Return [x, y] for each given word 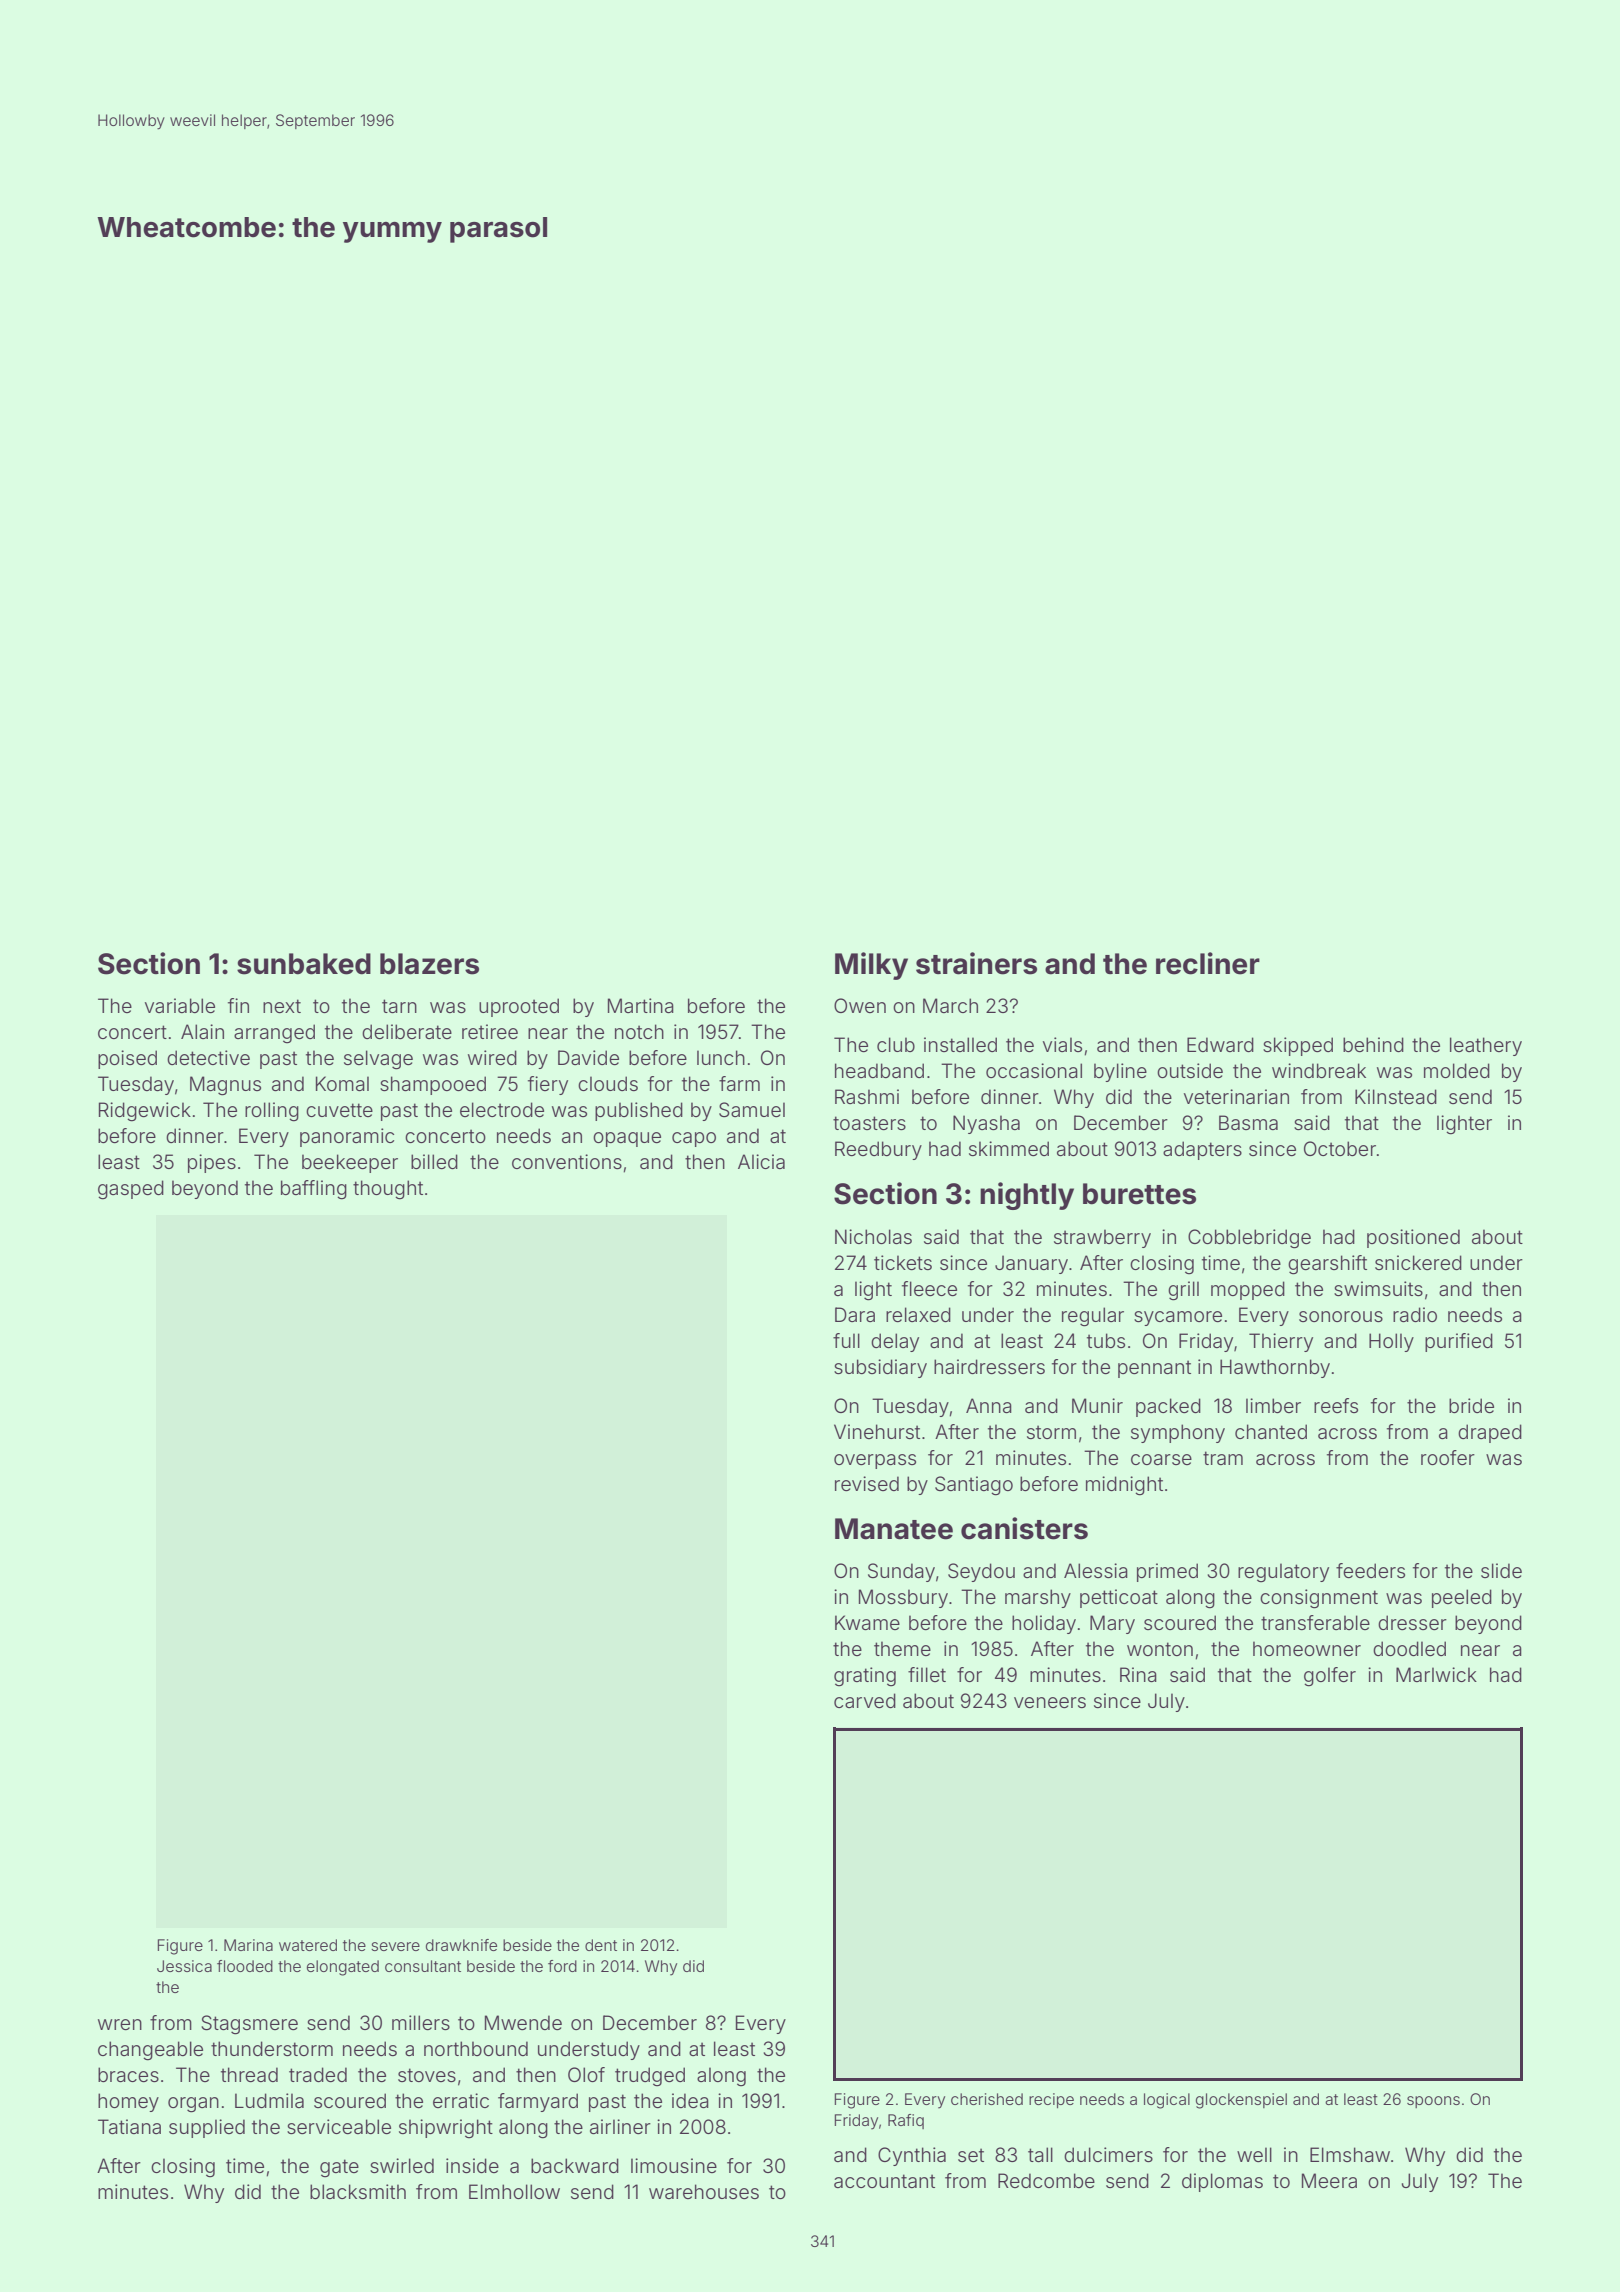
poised [127, 1059]
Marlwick [1436, 1674]
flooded [245, 1966]
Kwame [867, 1622]
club [896, 1044]
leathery [1486, 1046]
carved [865, 1700]
